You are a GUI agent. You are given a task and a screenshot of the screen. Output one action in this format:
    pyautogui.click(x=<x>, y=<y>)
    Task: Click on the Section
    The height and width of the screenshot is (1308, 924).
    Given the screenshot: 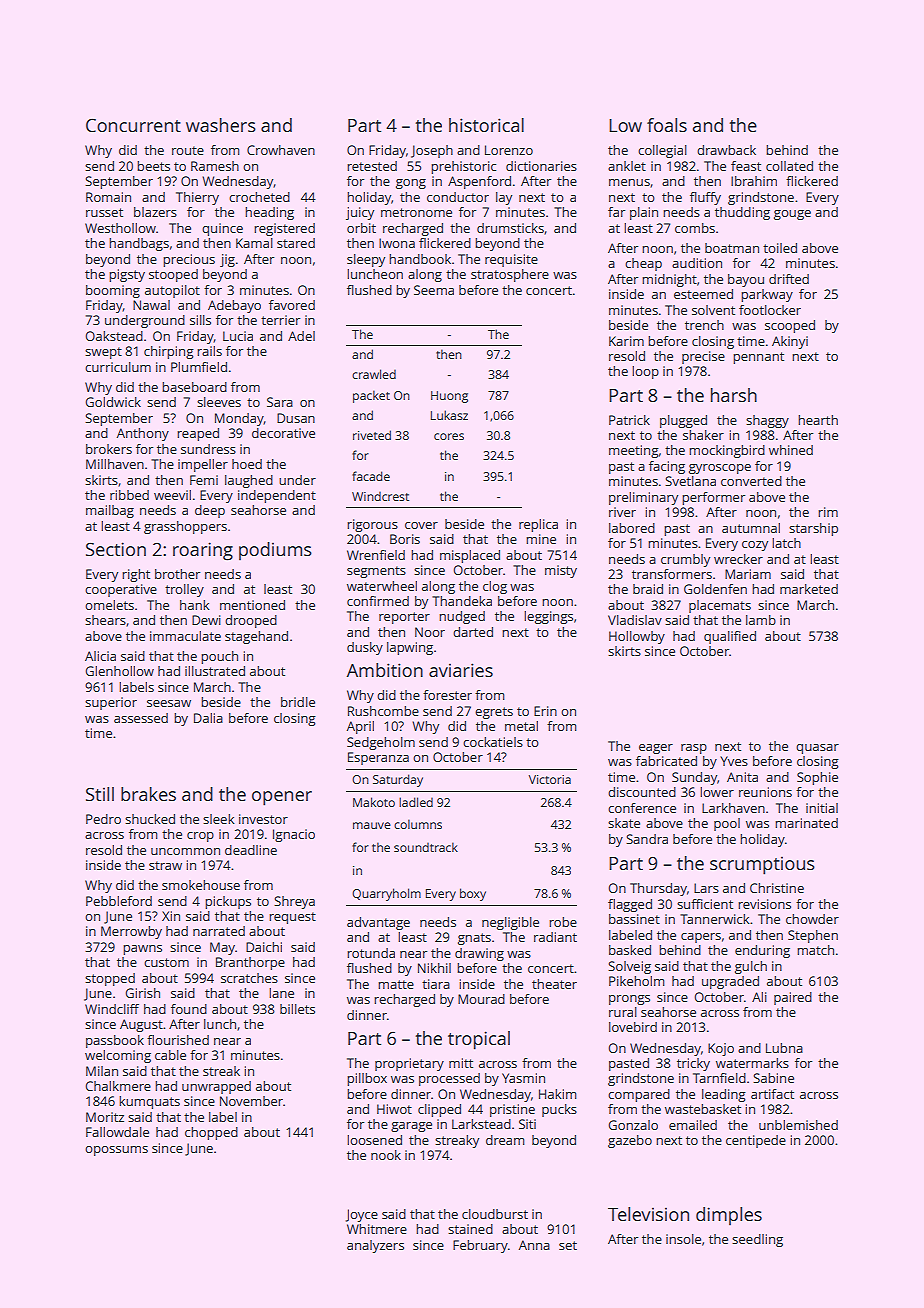 What is the action you would take?
    pyautogui.click(x=116, y=549)
